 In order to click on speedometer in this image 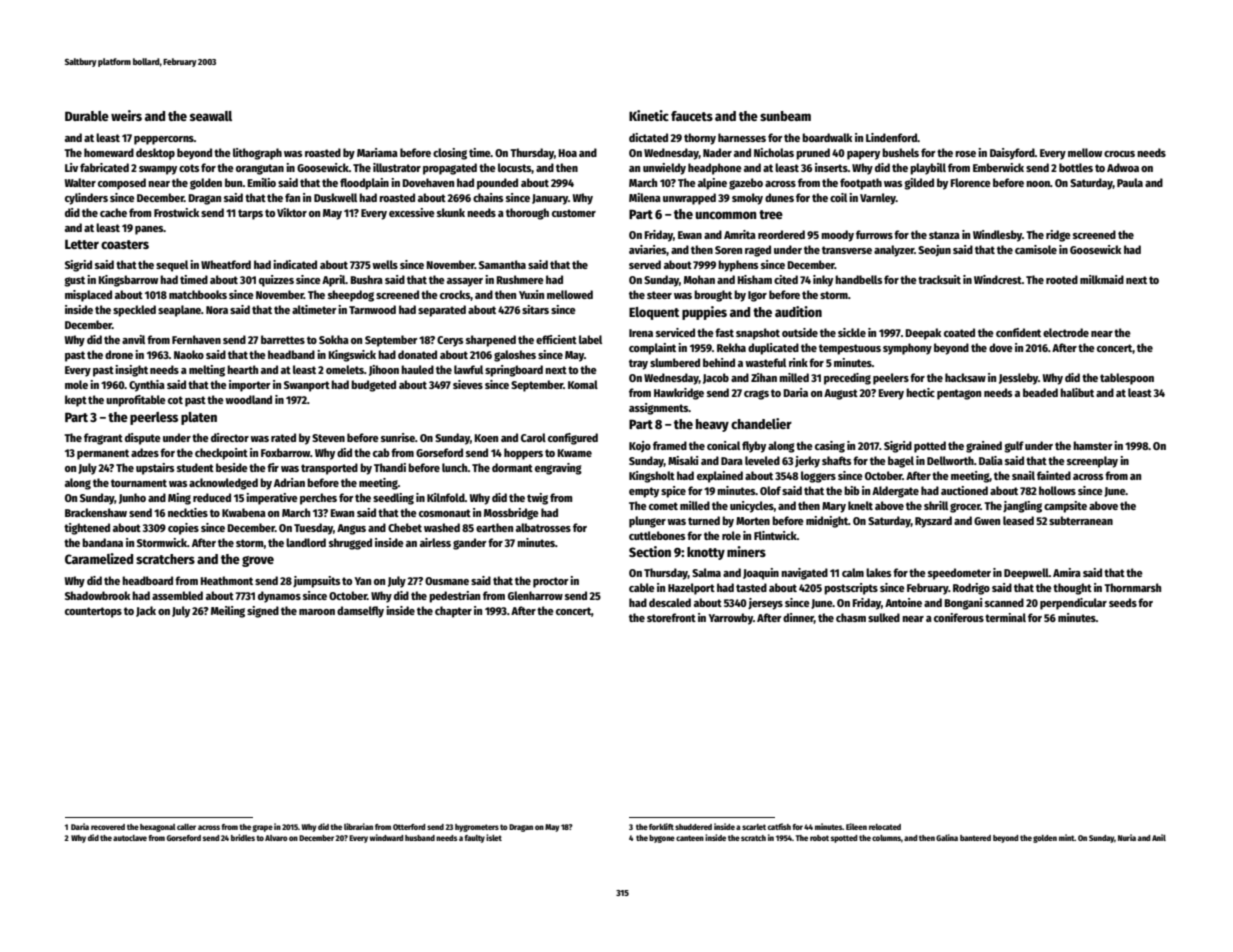, I will do `click(959, 574)`.
